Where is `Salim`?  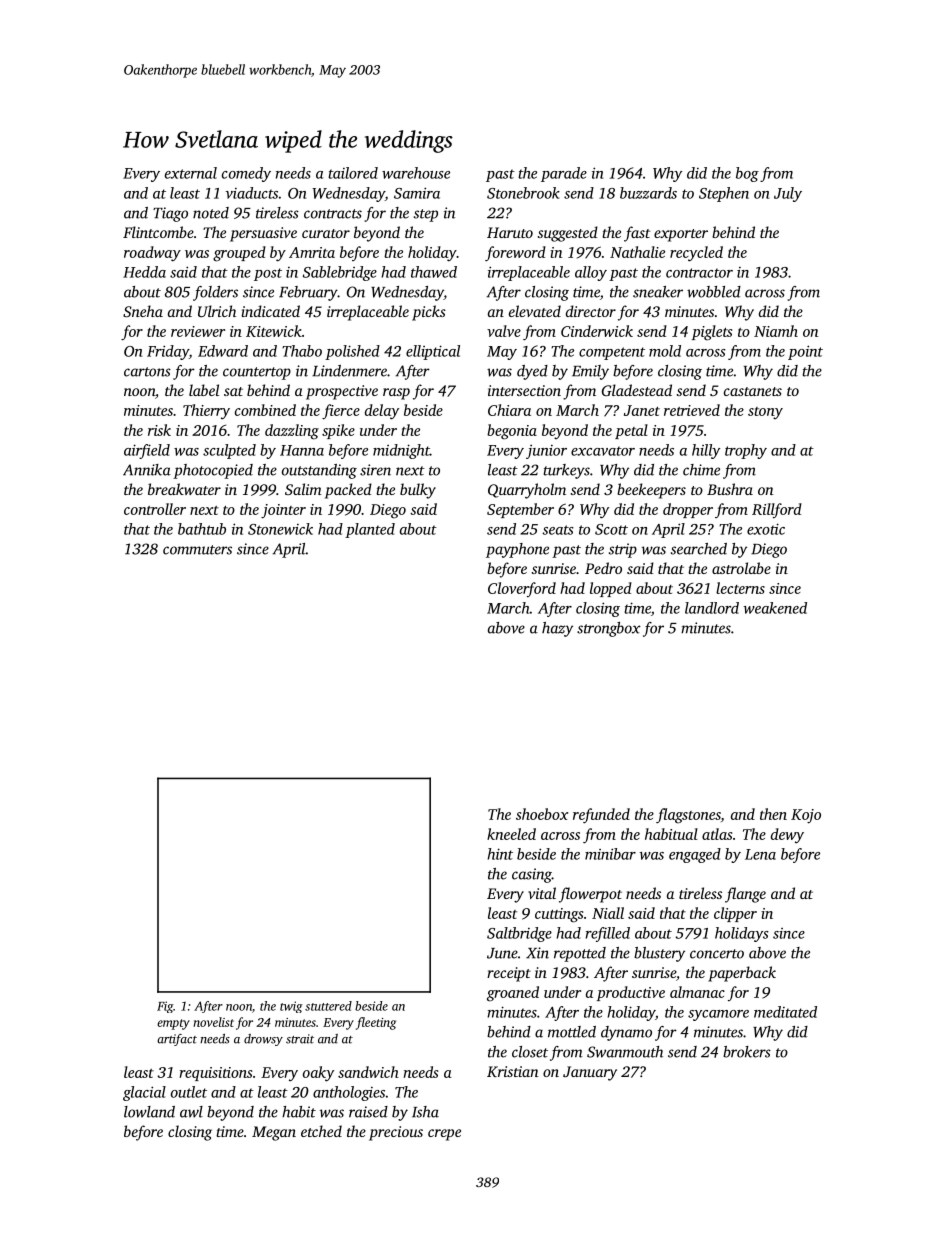
Salim is located at coordinates (303, 489).
